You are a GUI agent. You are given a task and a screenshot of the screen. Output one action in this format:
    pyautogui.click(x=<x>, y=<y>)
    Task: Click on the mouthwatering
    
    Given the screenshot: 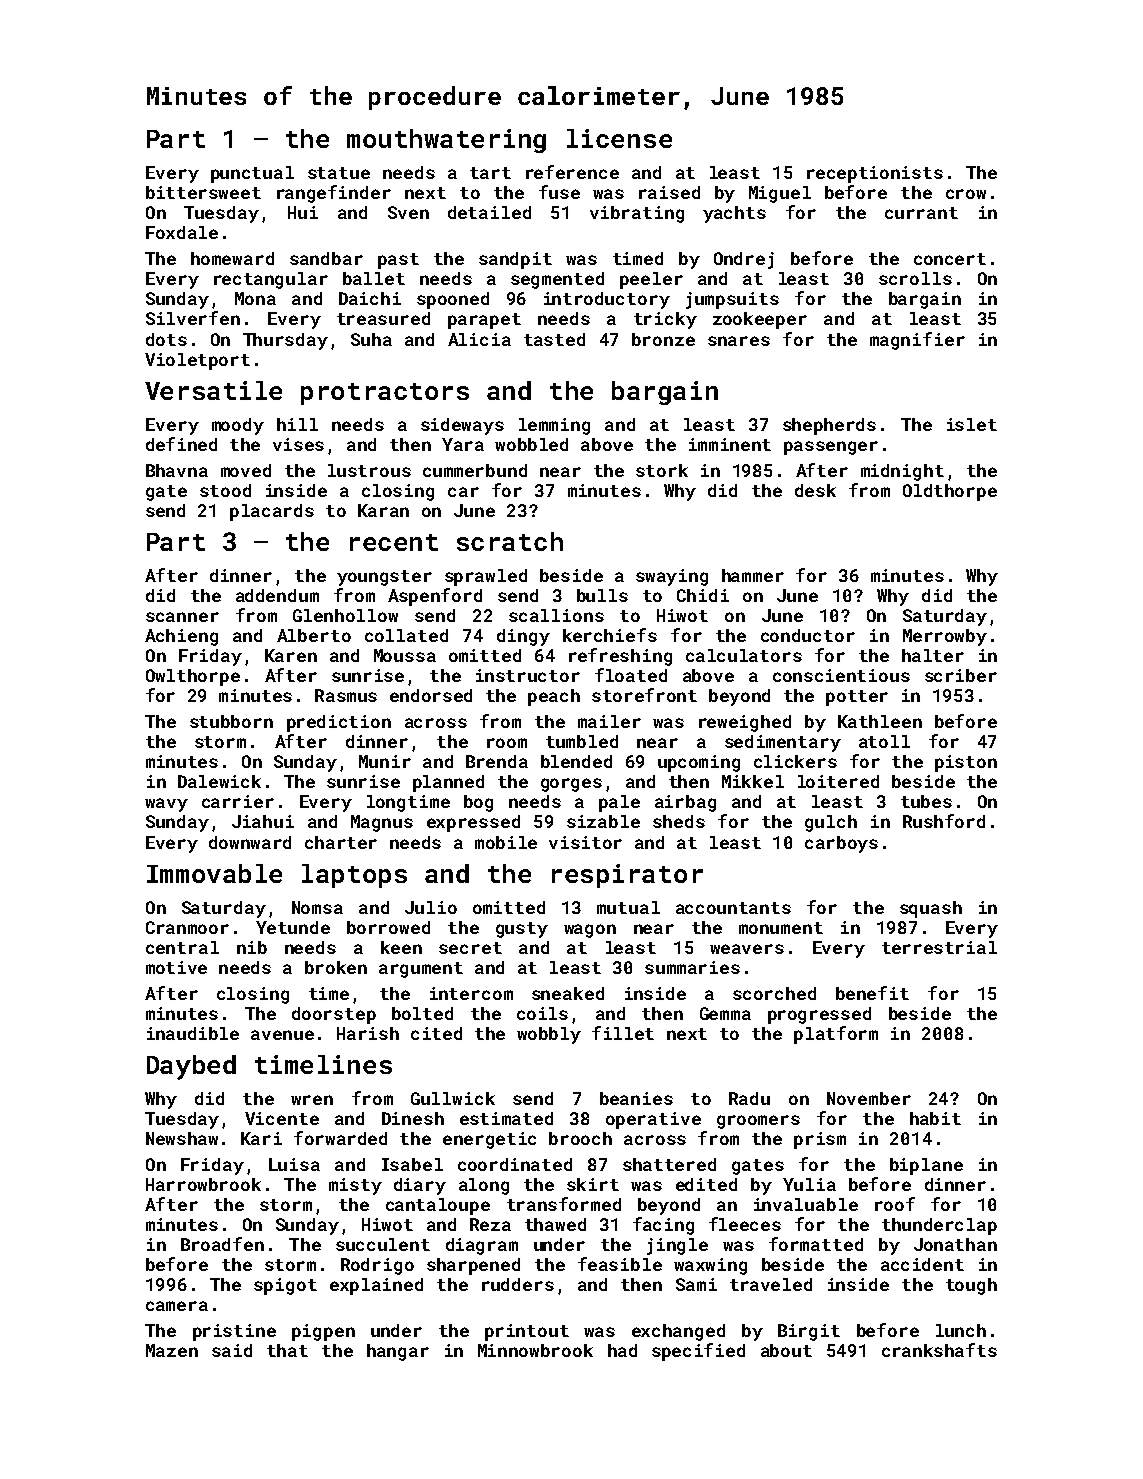 What is the action you would take?
    pyautogui.click(x=446, y=141)
